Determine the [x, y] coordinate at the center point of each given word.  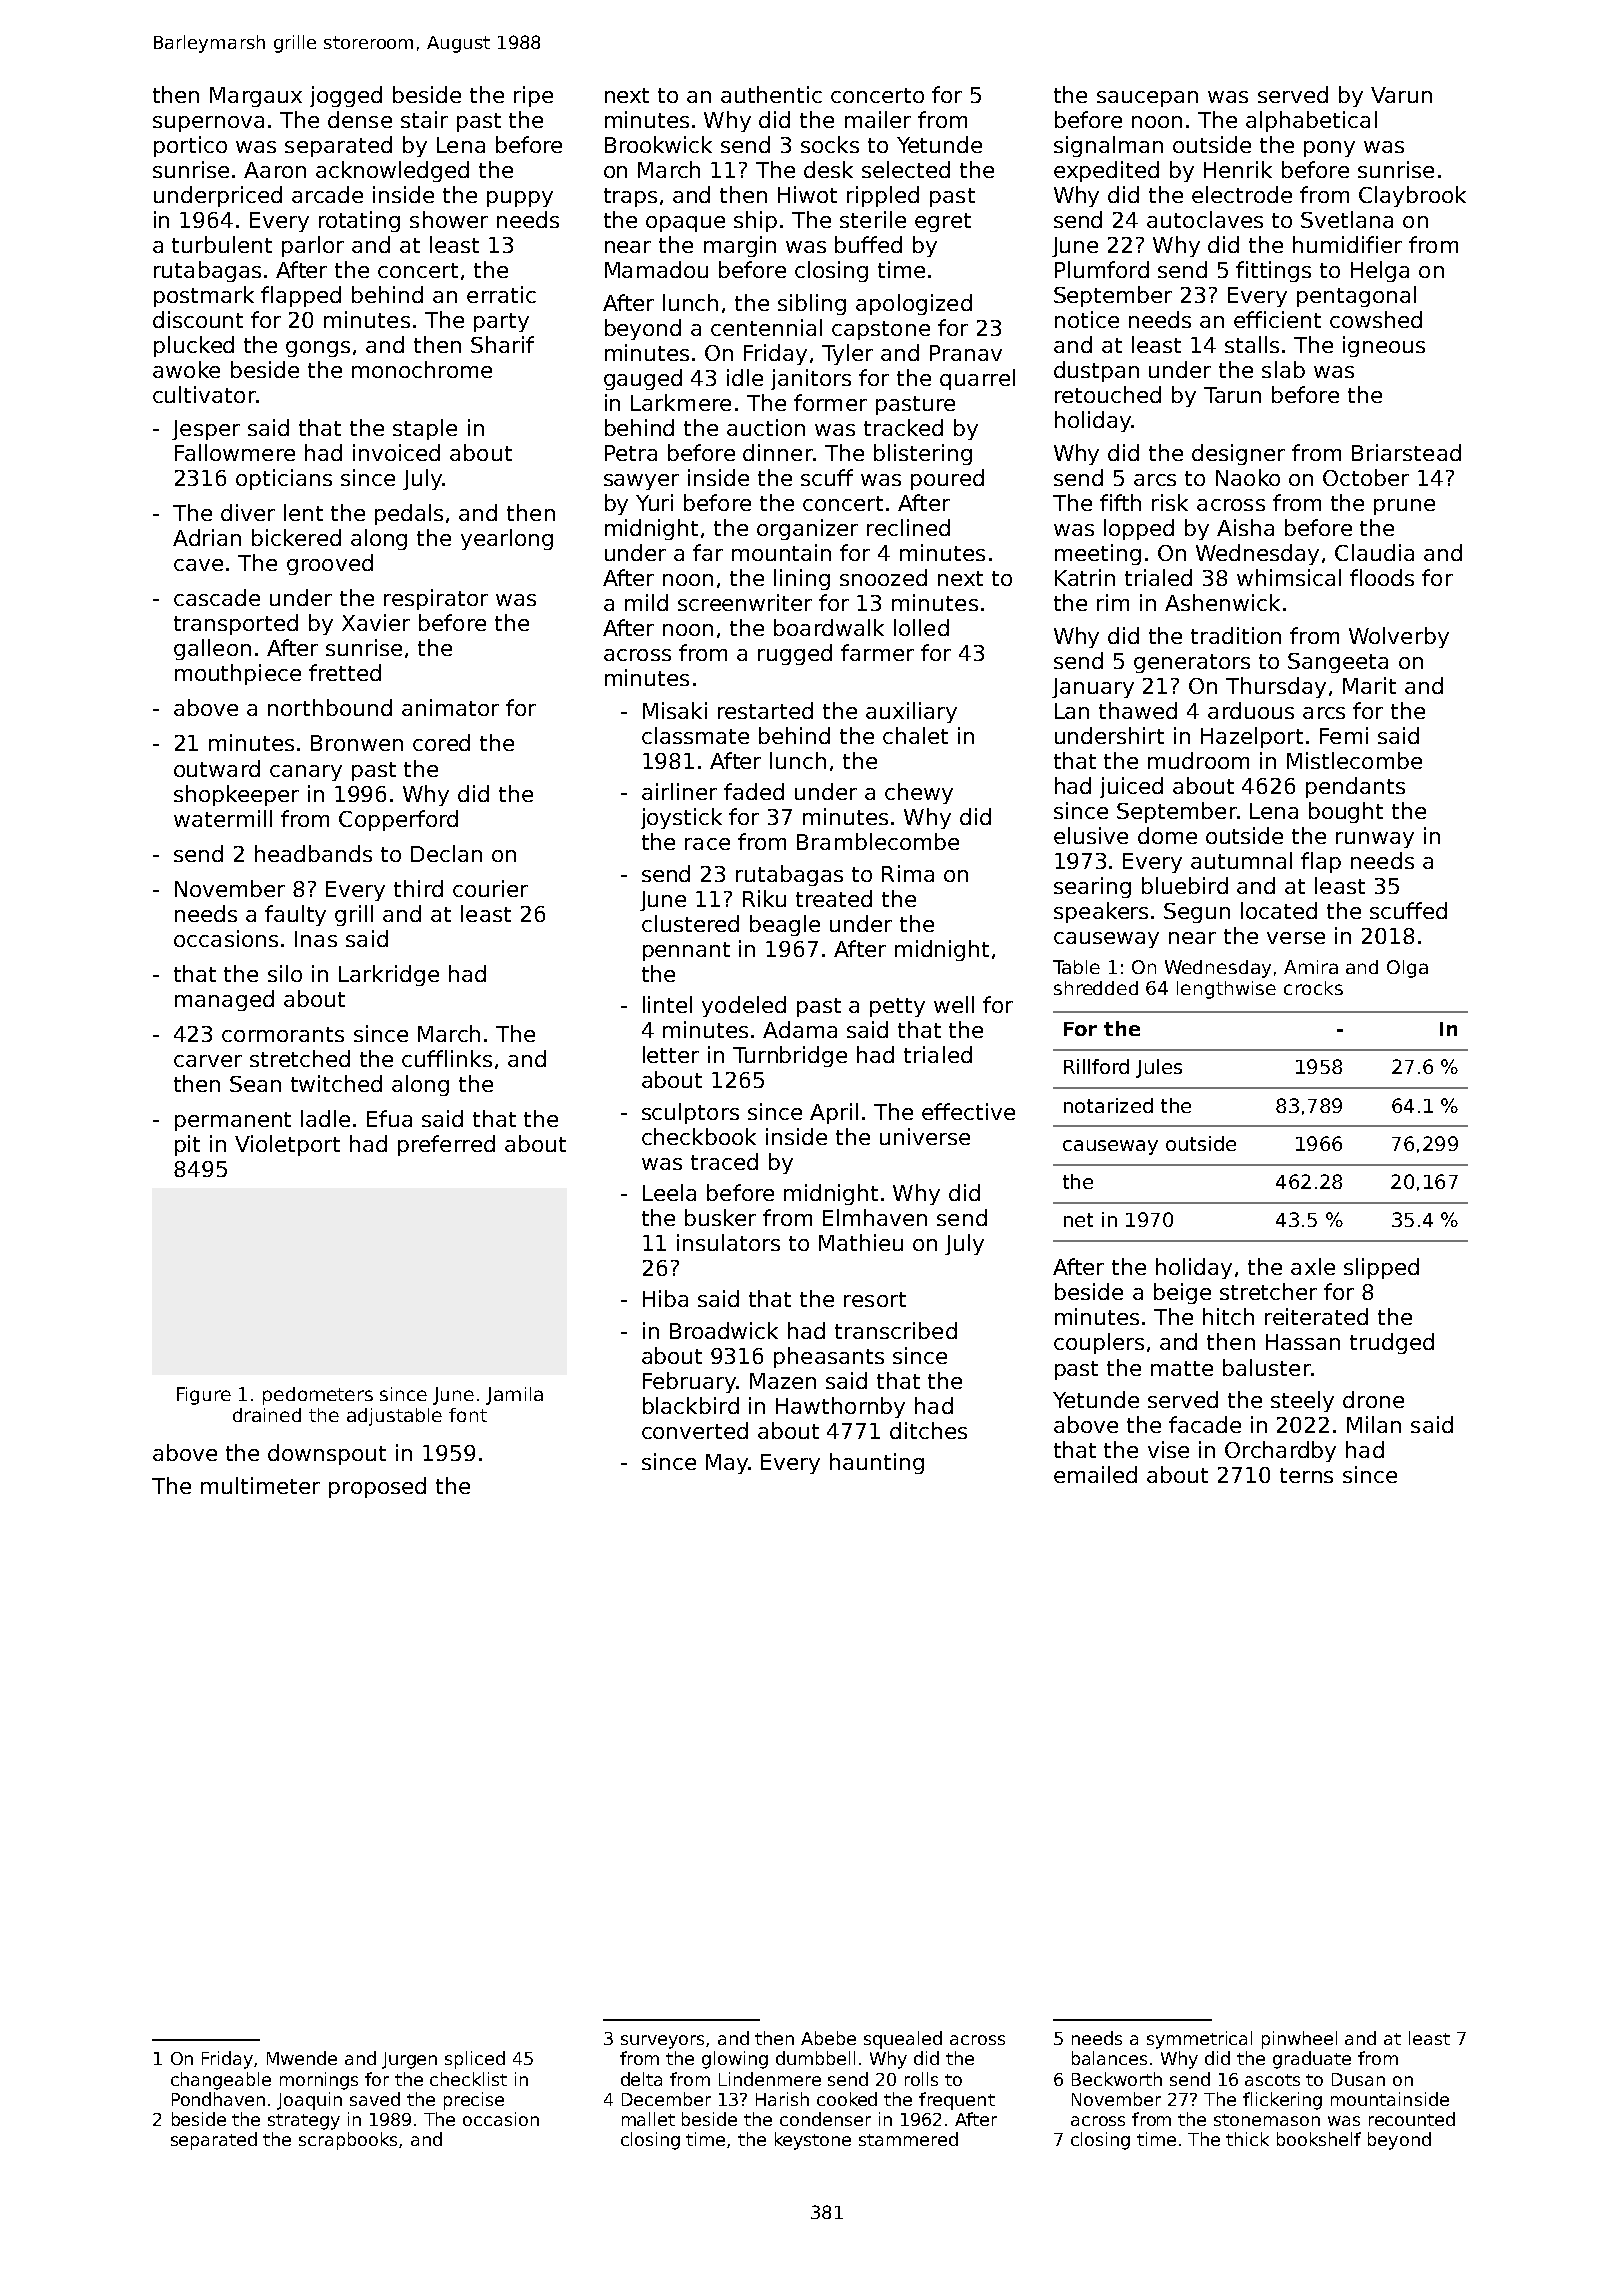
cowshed [1376, 319]
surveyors [664, 2042]
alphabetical [1311, 121]
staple [425, 429]
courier [490, 888]
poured [947, 479]
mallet [648, 2119]
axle [1313, 1266]
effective [968, 1111]
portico [190, 146]
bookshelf [1319, 2139]
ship [755, 221]
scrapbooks [348, 2141]
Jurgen [409, 2060]
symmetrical [1199, 2040]
